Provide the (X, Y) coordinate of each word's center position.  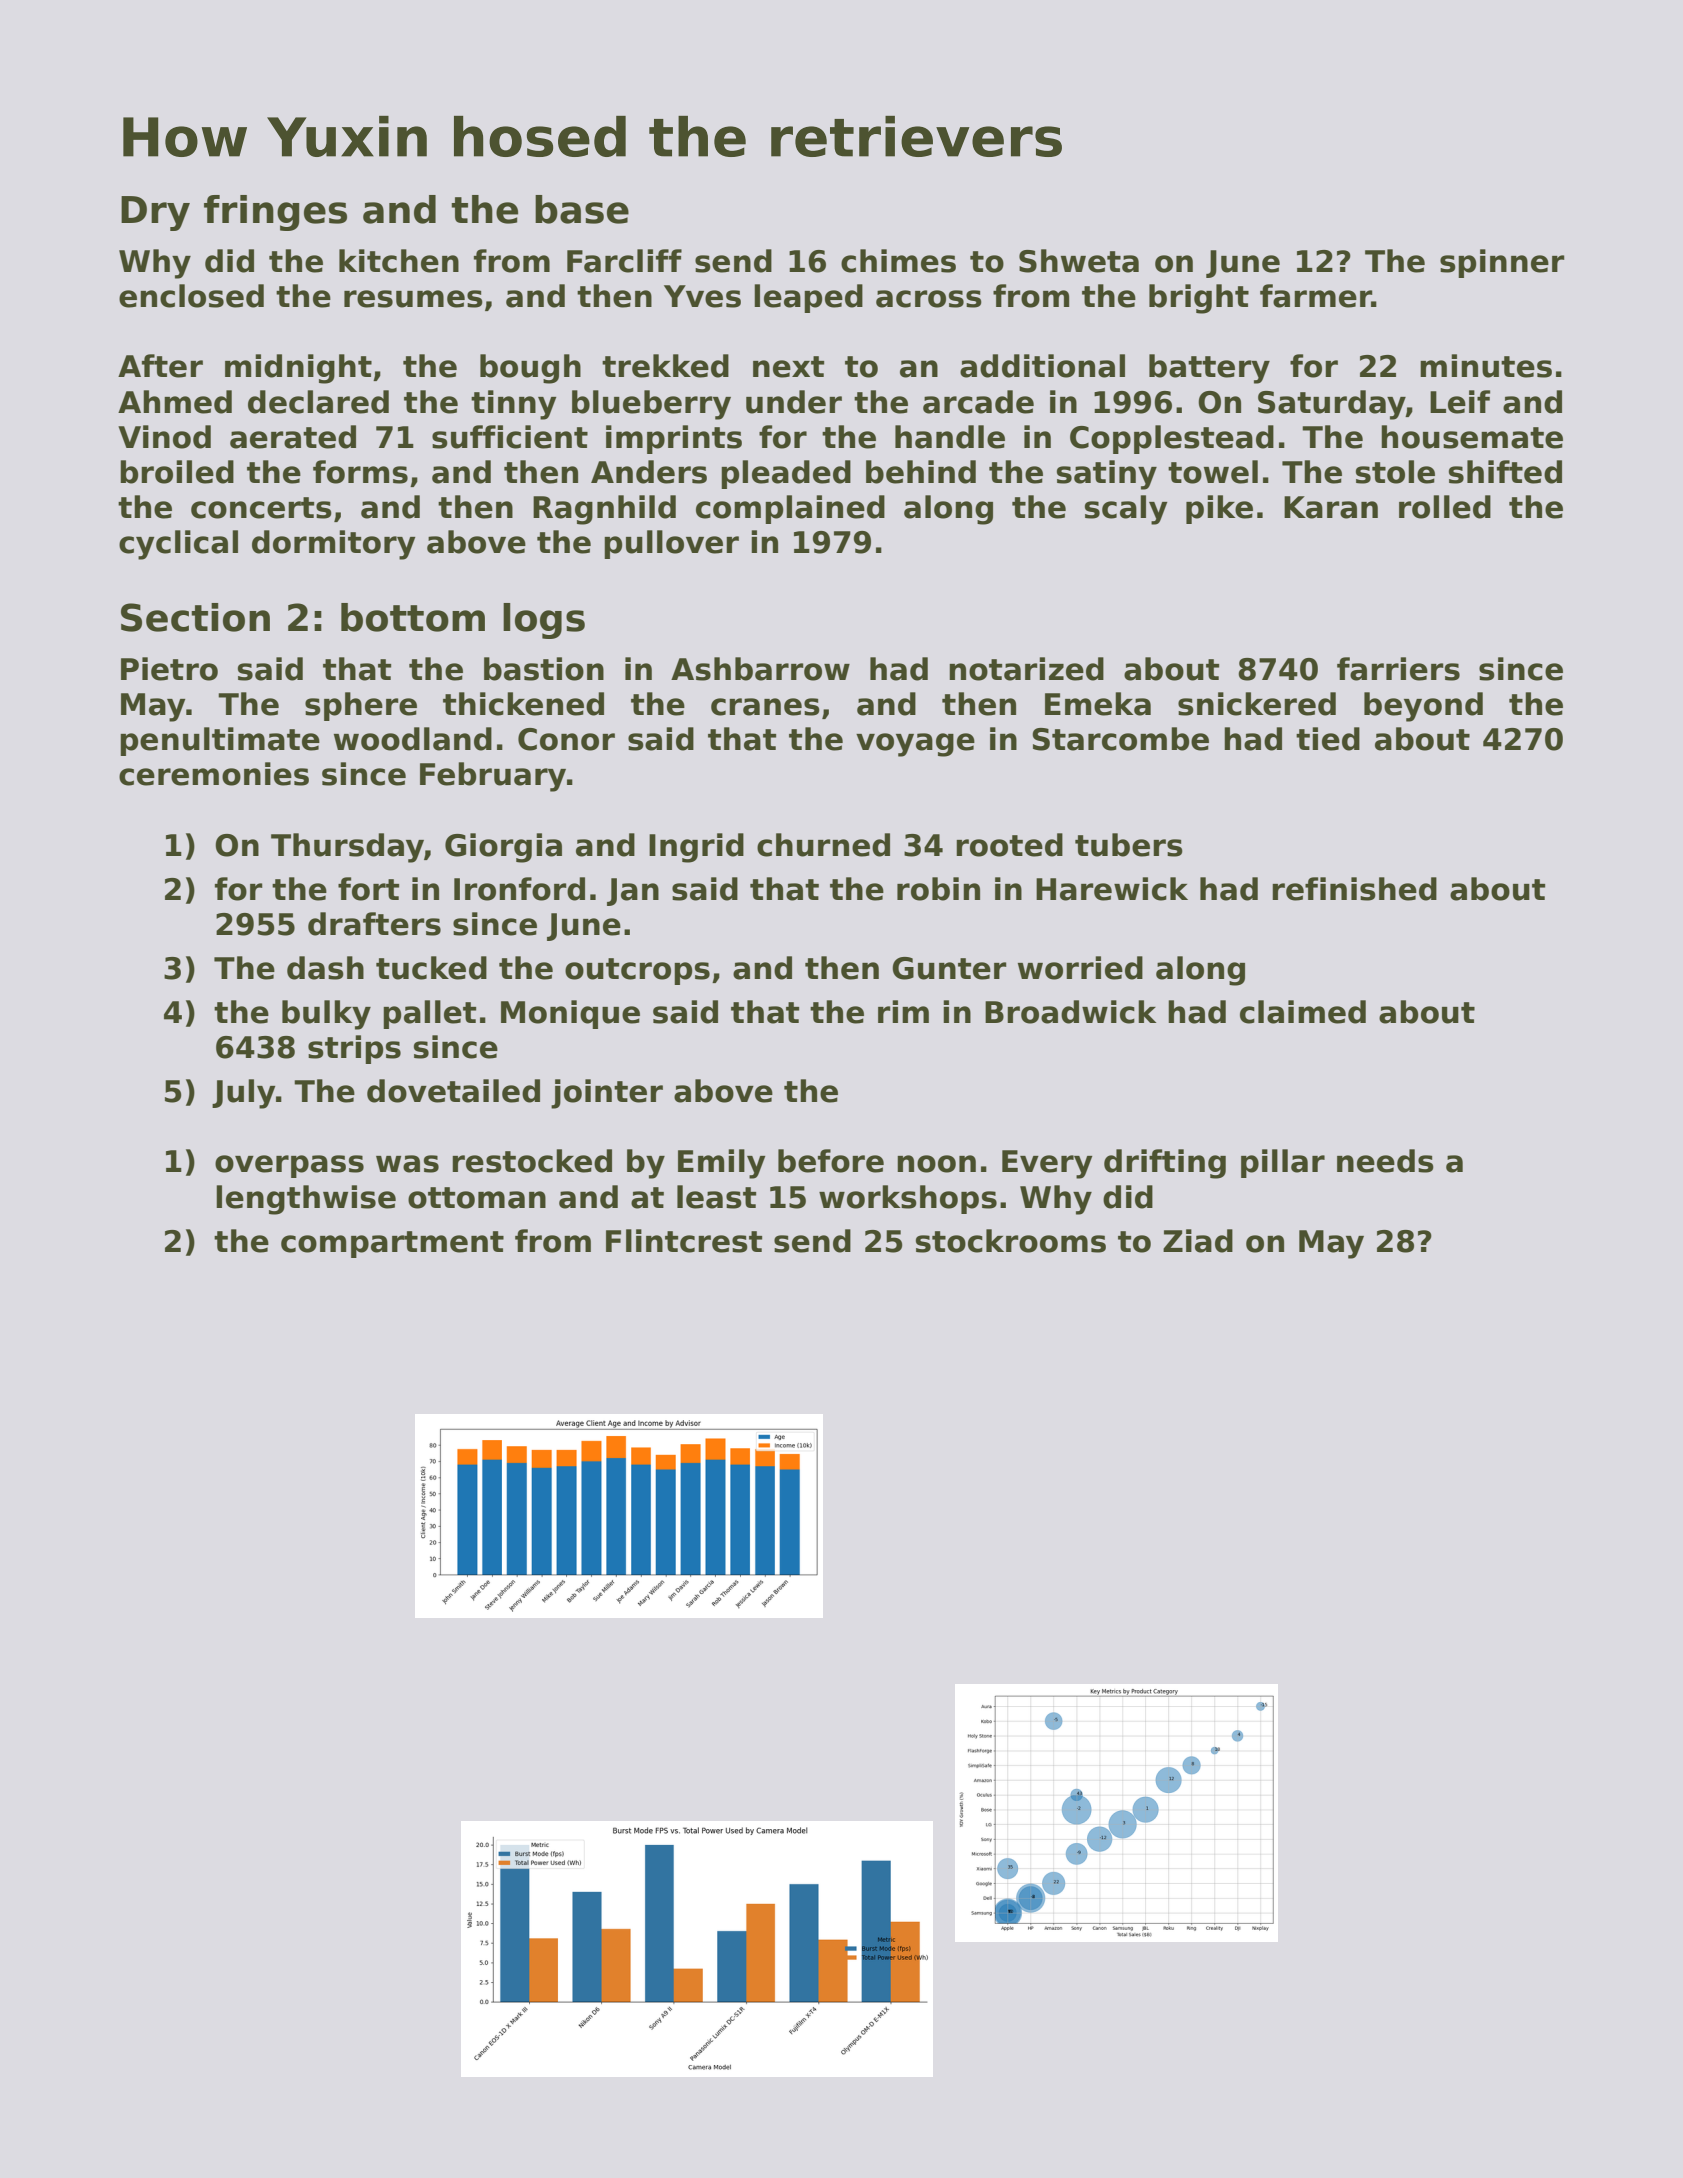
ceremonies (214, 774)
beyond (1423, 707)
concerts (261, 508)
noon (936, 1164)
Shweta (1079, 261)
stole (1395, 472)
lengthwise (306, 1200)
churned (823, 845)
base (582, 209)
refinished (1354, 889)
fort (368, 889)
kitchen (399, 261)
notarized (1026, 669)
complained (790, 509)
